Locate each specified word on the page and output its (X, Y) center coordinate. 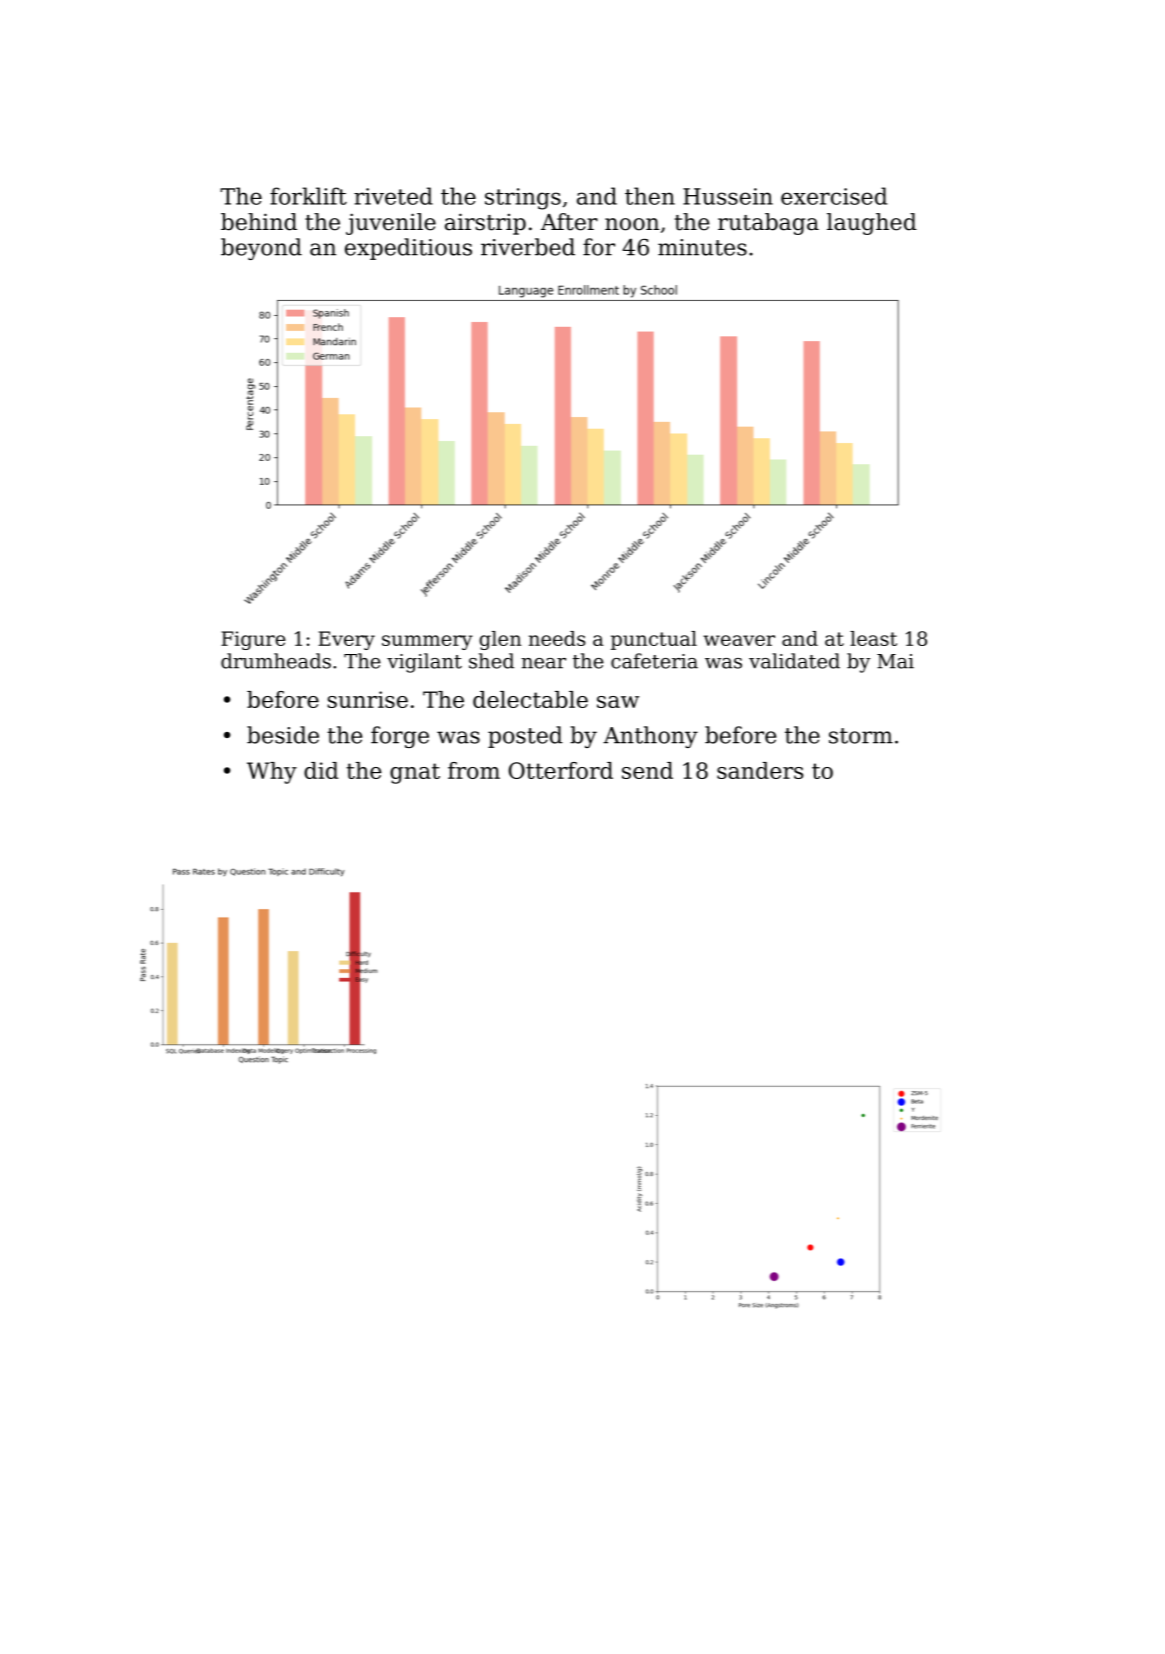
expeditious (408, 249)
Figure (253, 640)
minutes (702, 247)
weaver (739, 640)
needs (557, 638)
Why (272, 773)
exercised (834, 196)
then (650, 196)
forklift (308, 196)
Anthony (650, 737)
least (873, 638)
